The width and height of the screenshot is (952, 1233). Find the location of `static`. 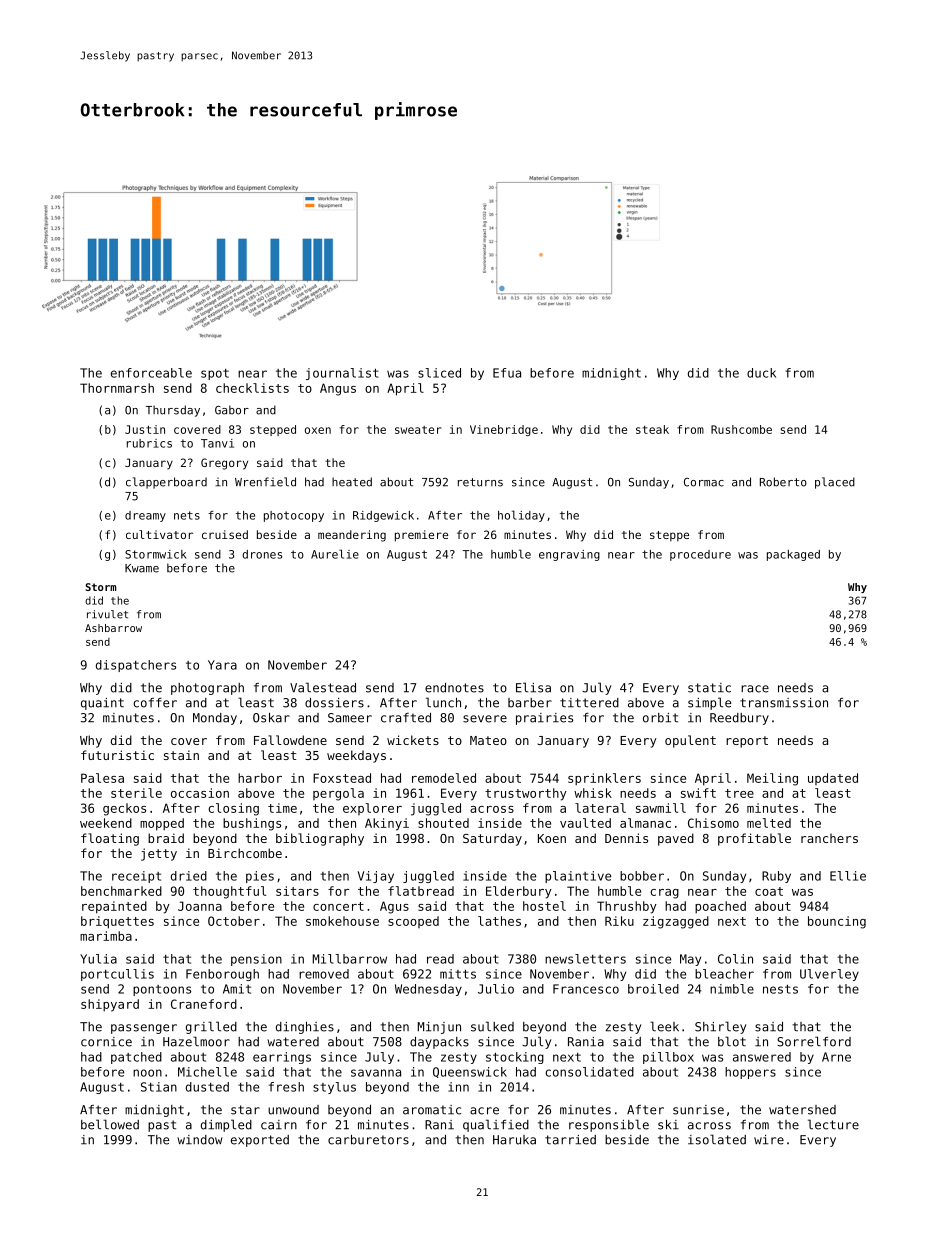

static is located at coordinates (709, 688).
